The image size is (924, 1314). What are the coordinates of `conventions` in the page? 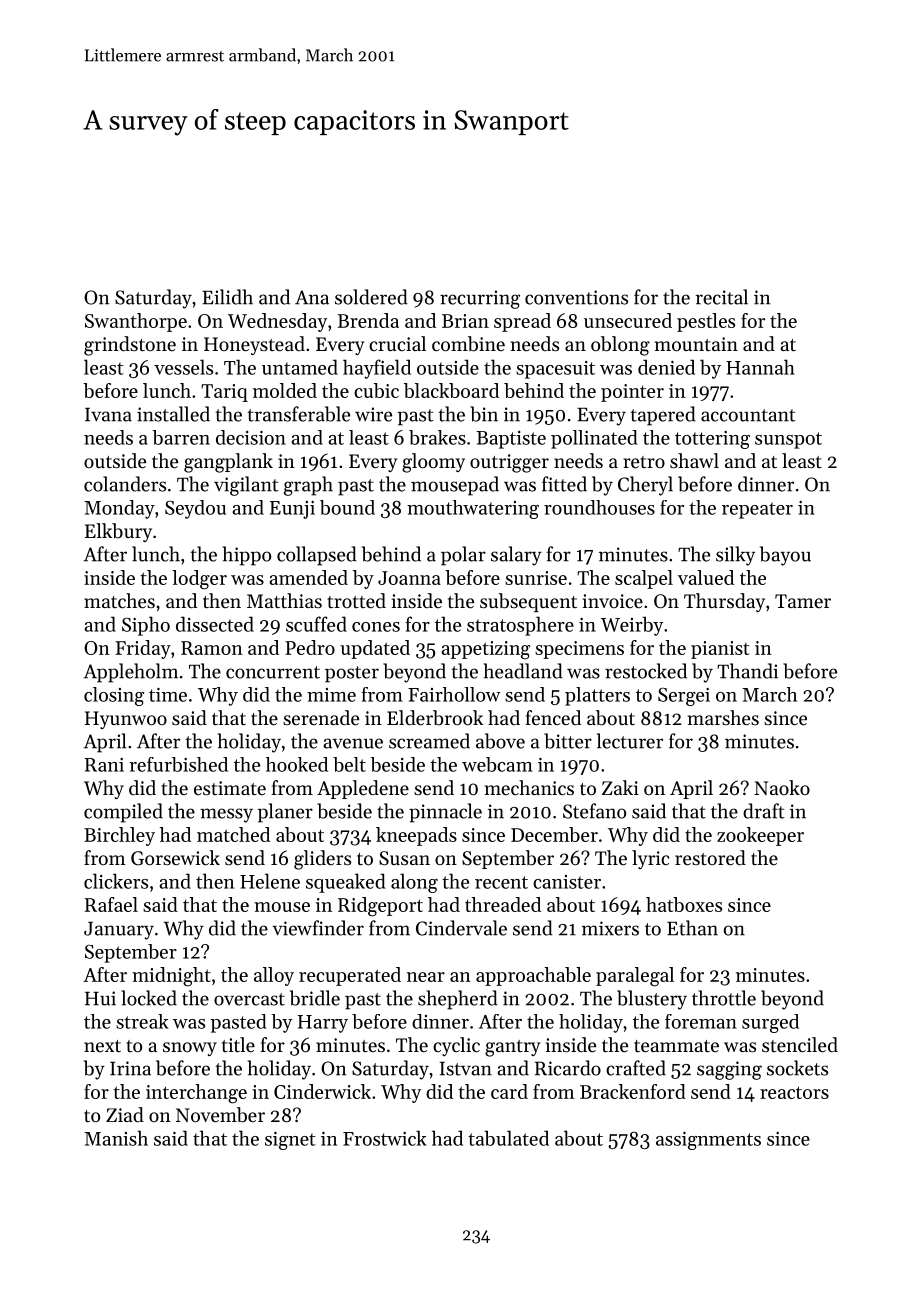 It's located at (576, 297).
